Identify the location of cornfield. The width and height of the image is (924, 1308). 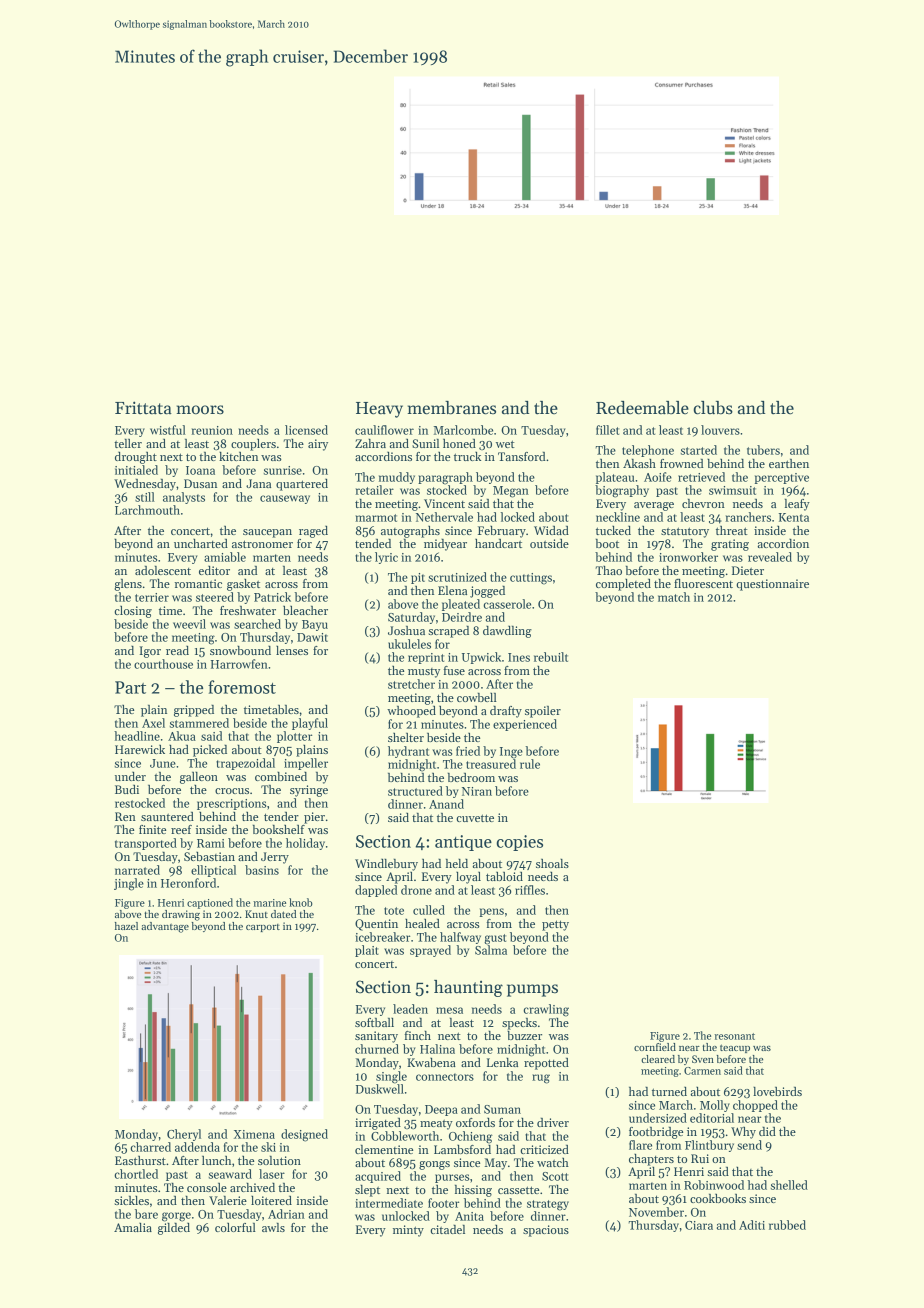
(655, 1047).
